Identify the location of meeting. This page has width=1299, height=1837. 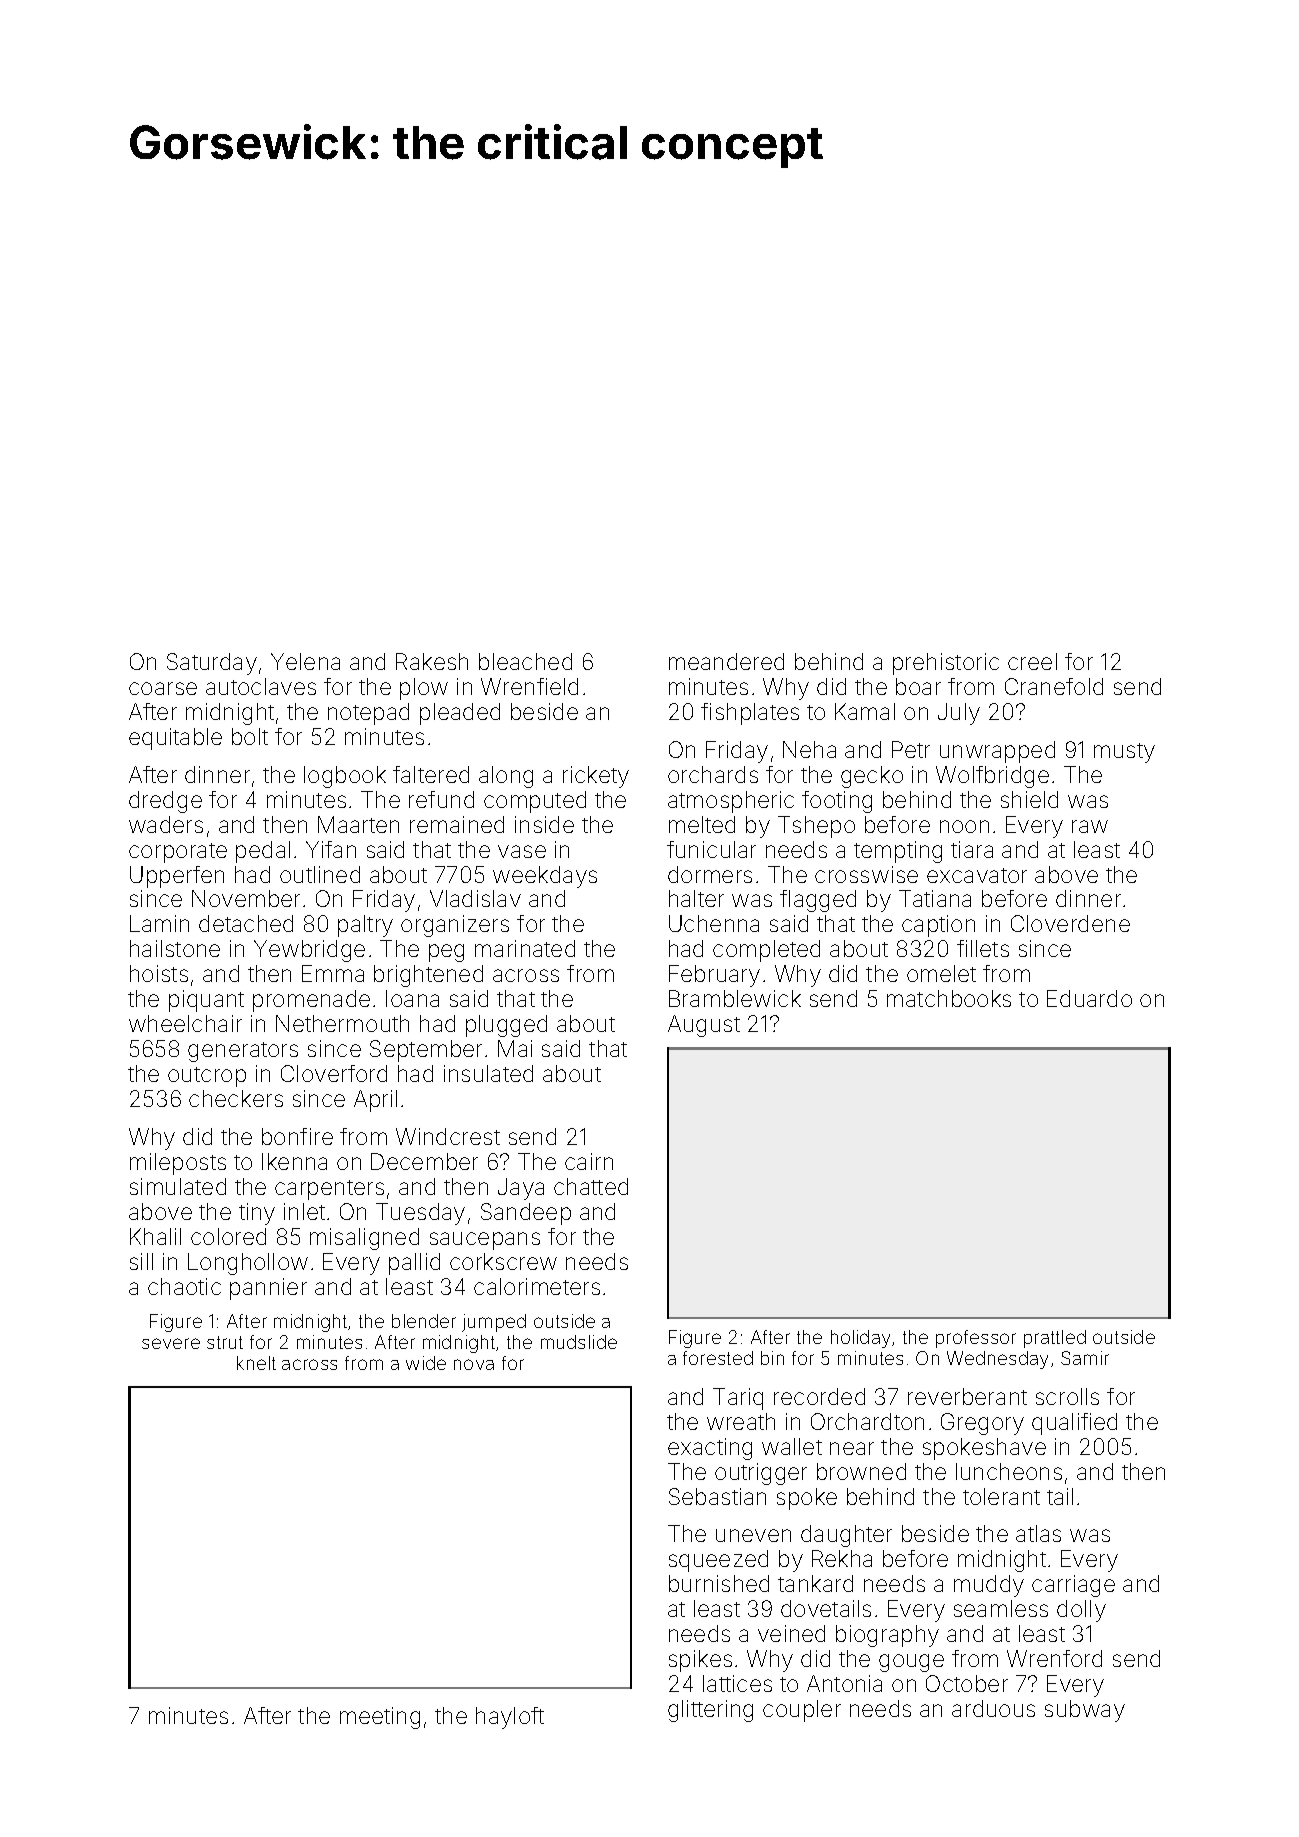
(380, 1718).
